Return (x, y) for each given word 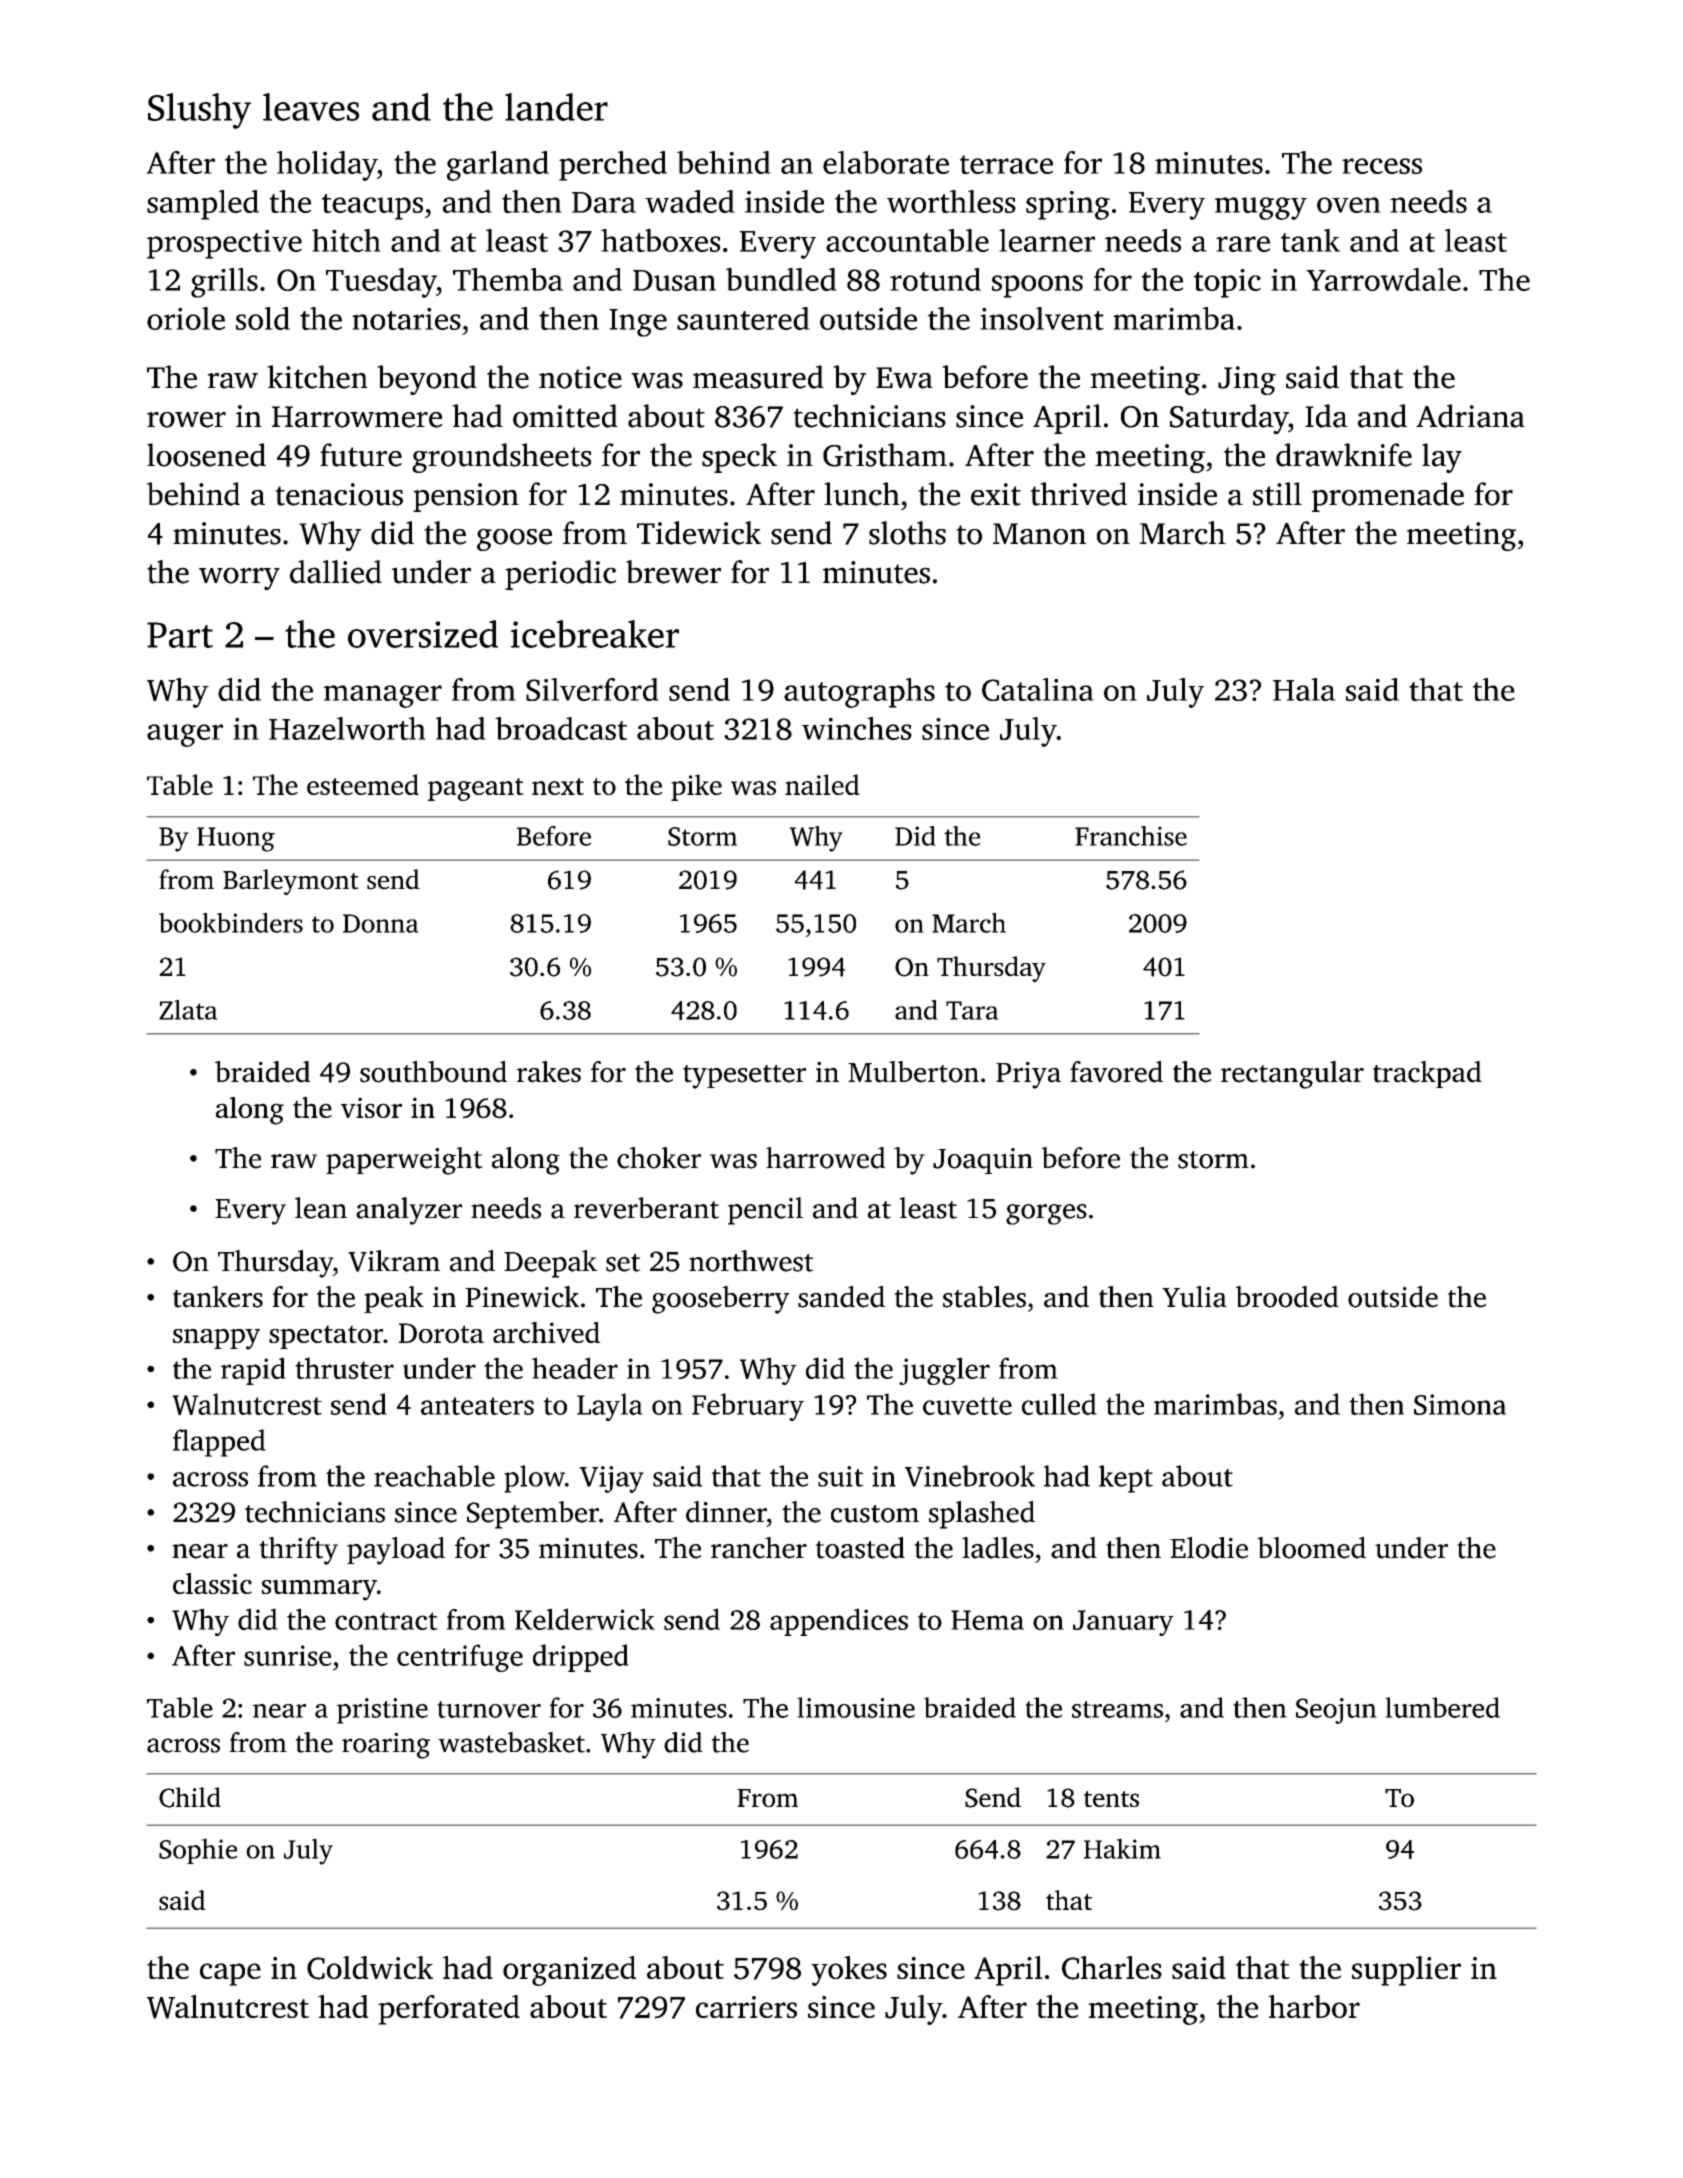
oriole (186, 318)
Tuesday (381, 283)
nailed (822, 784)
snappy (216, 1339)
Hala (1304, 689)
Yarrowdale (1383, 279)
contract (386, 1621)
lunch (862, 494)
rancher (759, 1548)
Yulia (1194, 1297)
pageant (476, 789)
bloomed (1311, 1548)
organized (569, 1971)
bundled (781, 279)
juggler (944, 1371)
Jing (1247, 380)
